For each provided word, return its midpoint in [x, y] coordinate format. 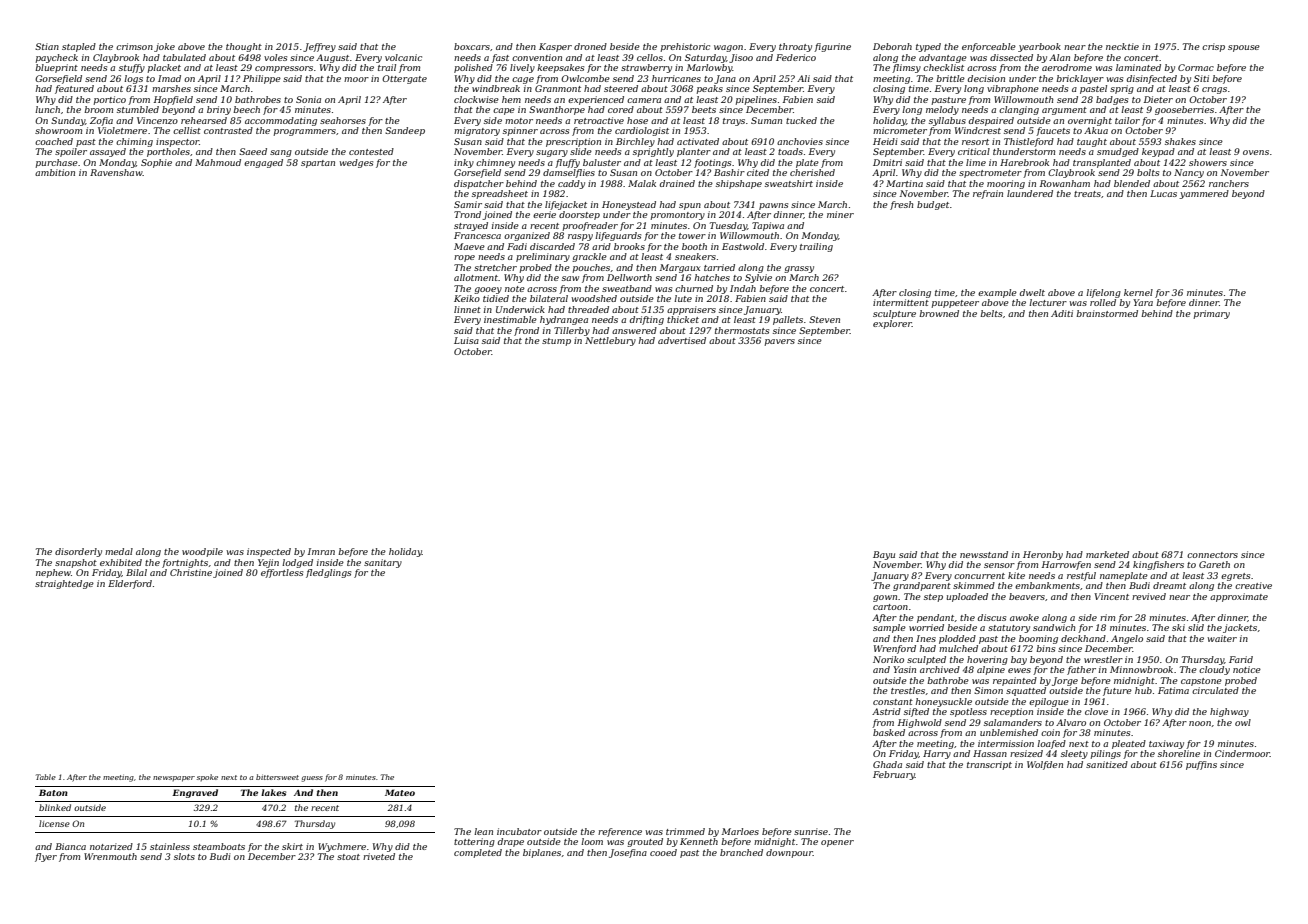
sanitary [383, 563]
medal [119, 551]
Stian [47, 46]
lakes [273, 792]
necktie [1122, 46]
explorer [892, 324]
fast [500, 58]
